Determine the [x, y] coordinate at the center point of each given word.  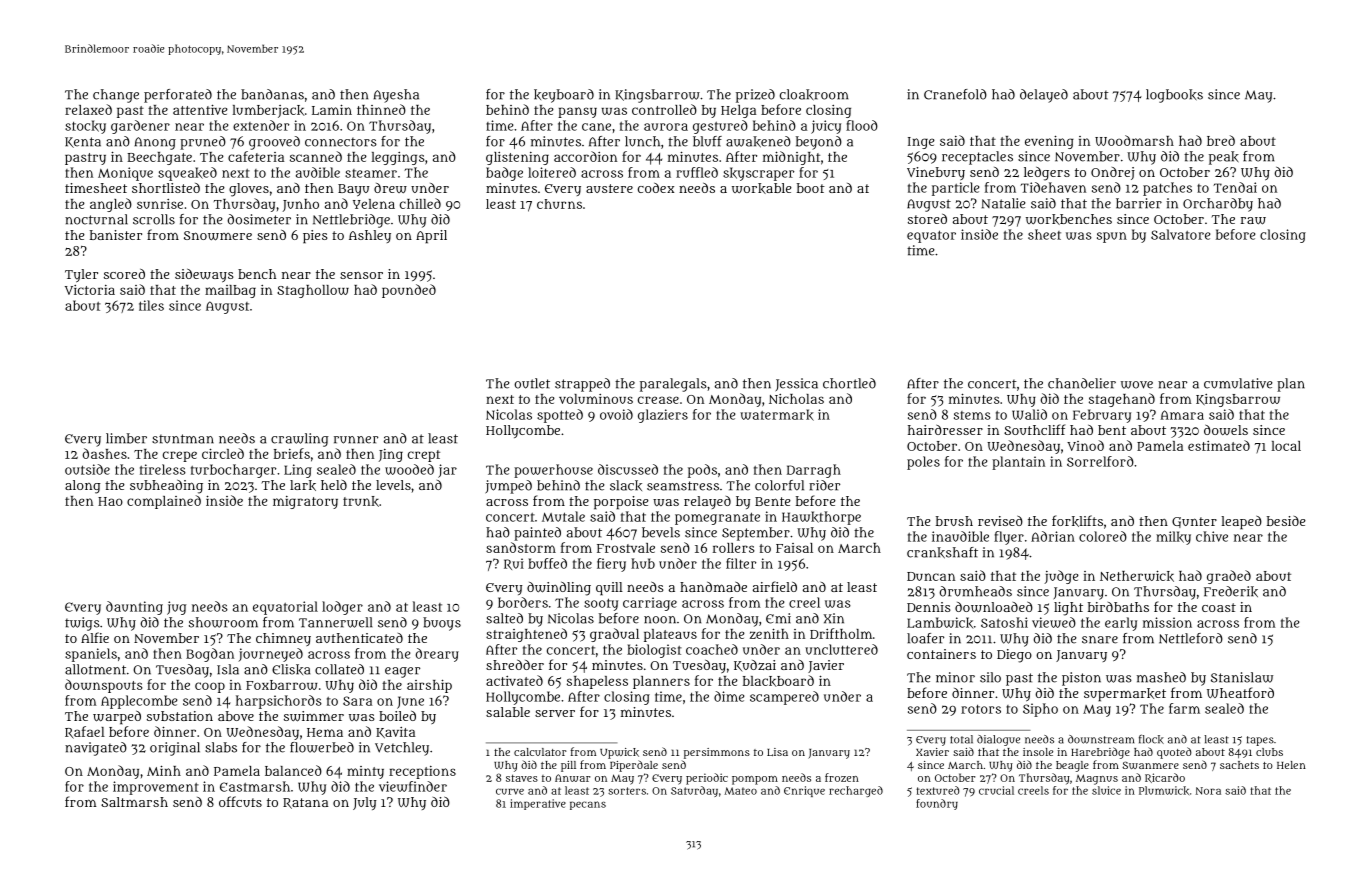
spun [1112, 237]
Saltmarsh [134, 802]
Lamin [332, 109]
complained [164, 502]
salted [504, 618]
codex [656, 188]
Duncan [931, 576]
